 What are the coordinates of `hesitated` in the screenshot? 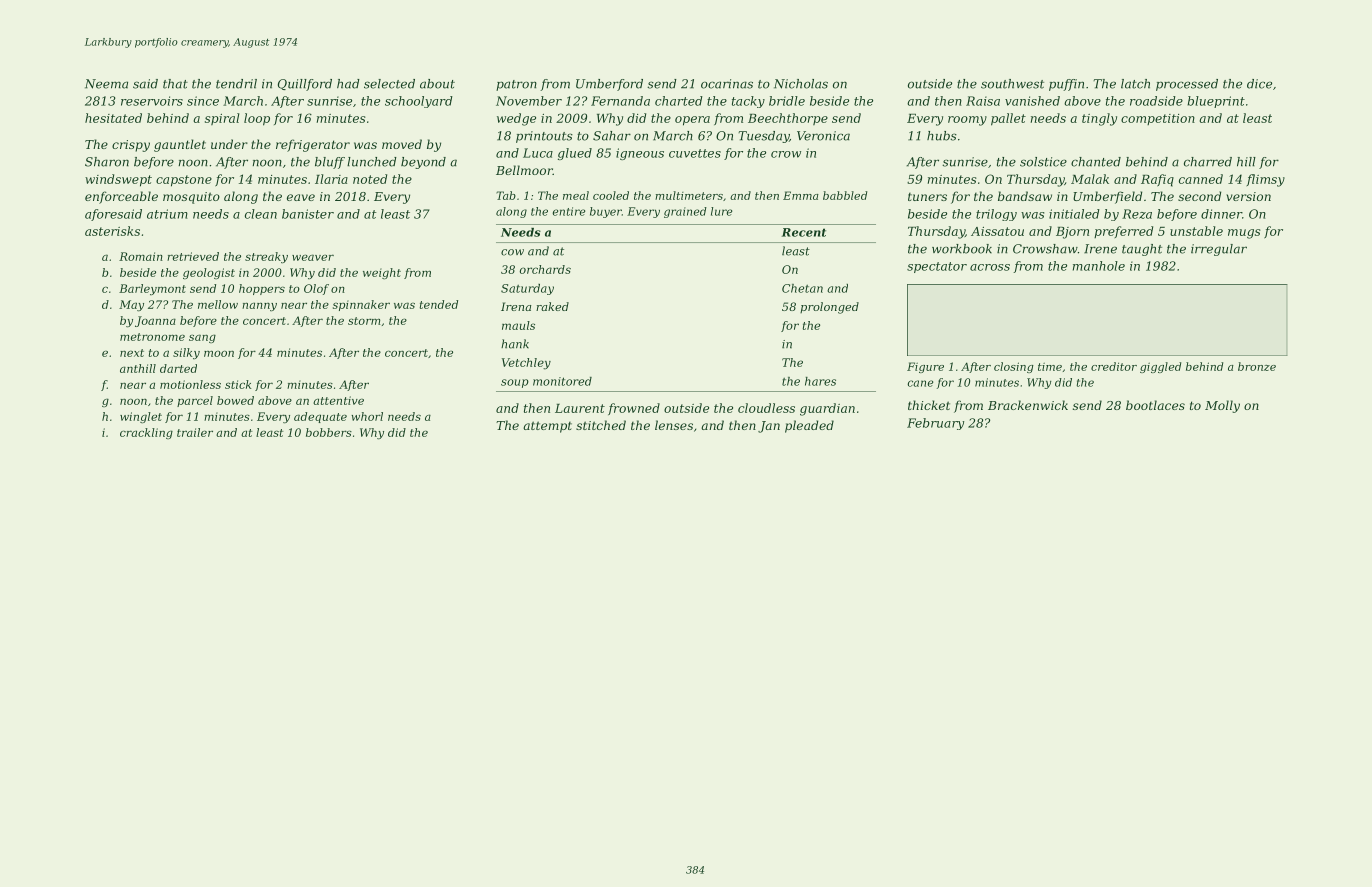 It's located at (113, 118).
